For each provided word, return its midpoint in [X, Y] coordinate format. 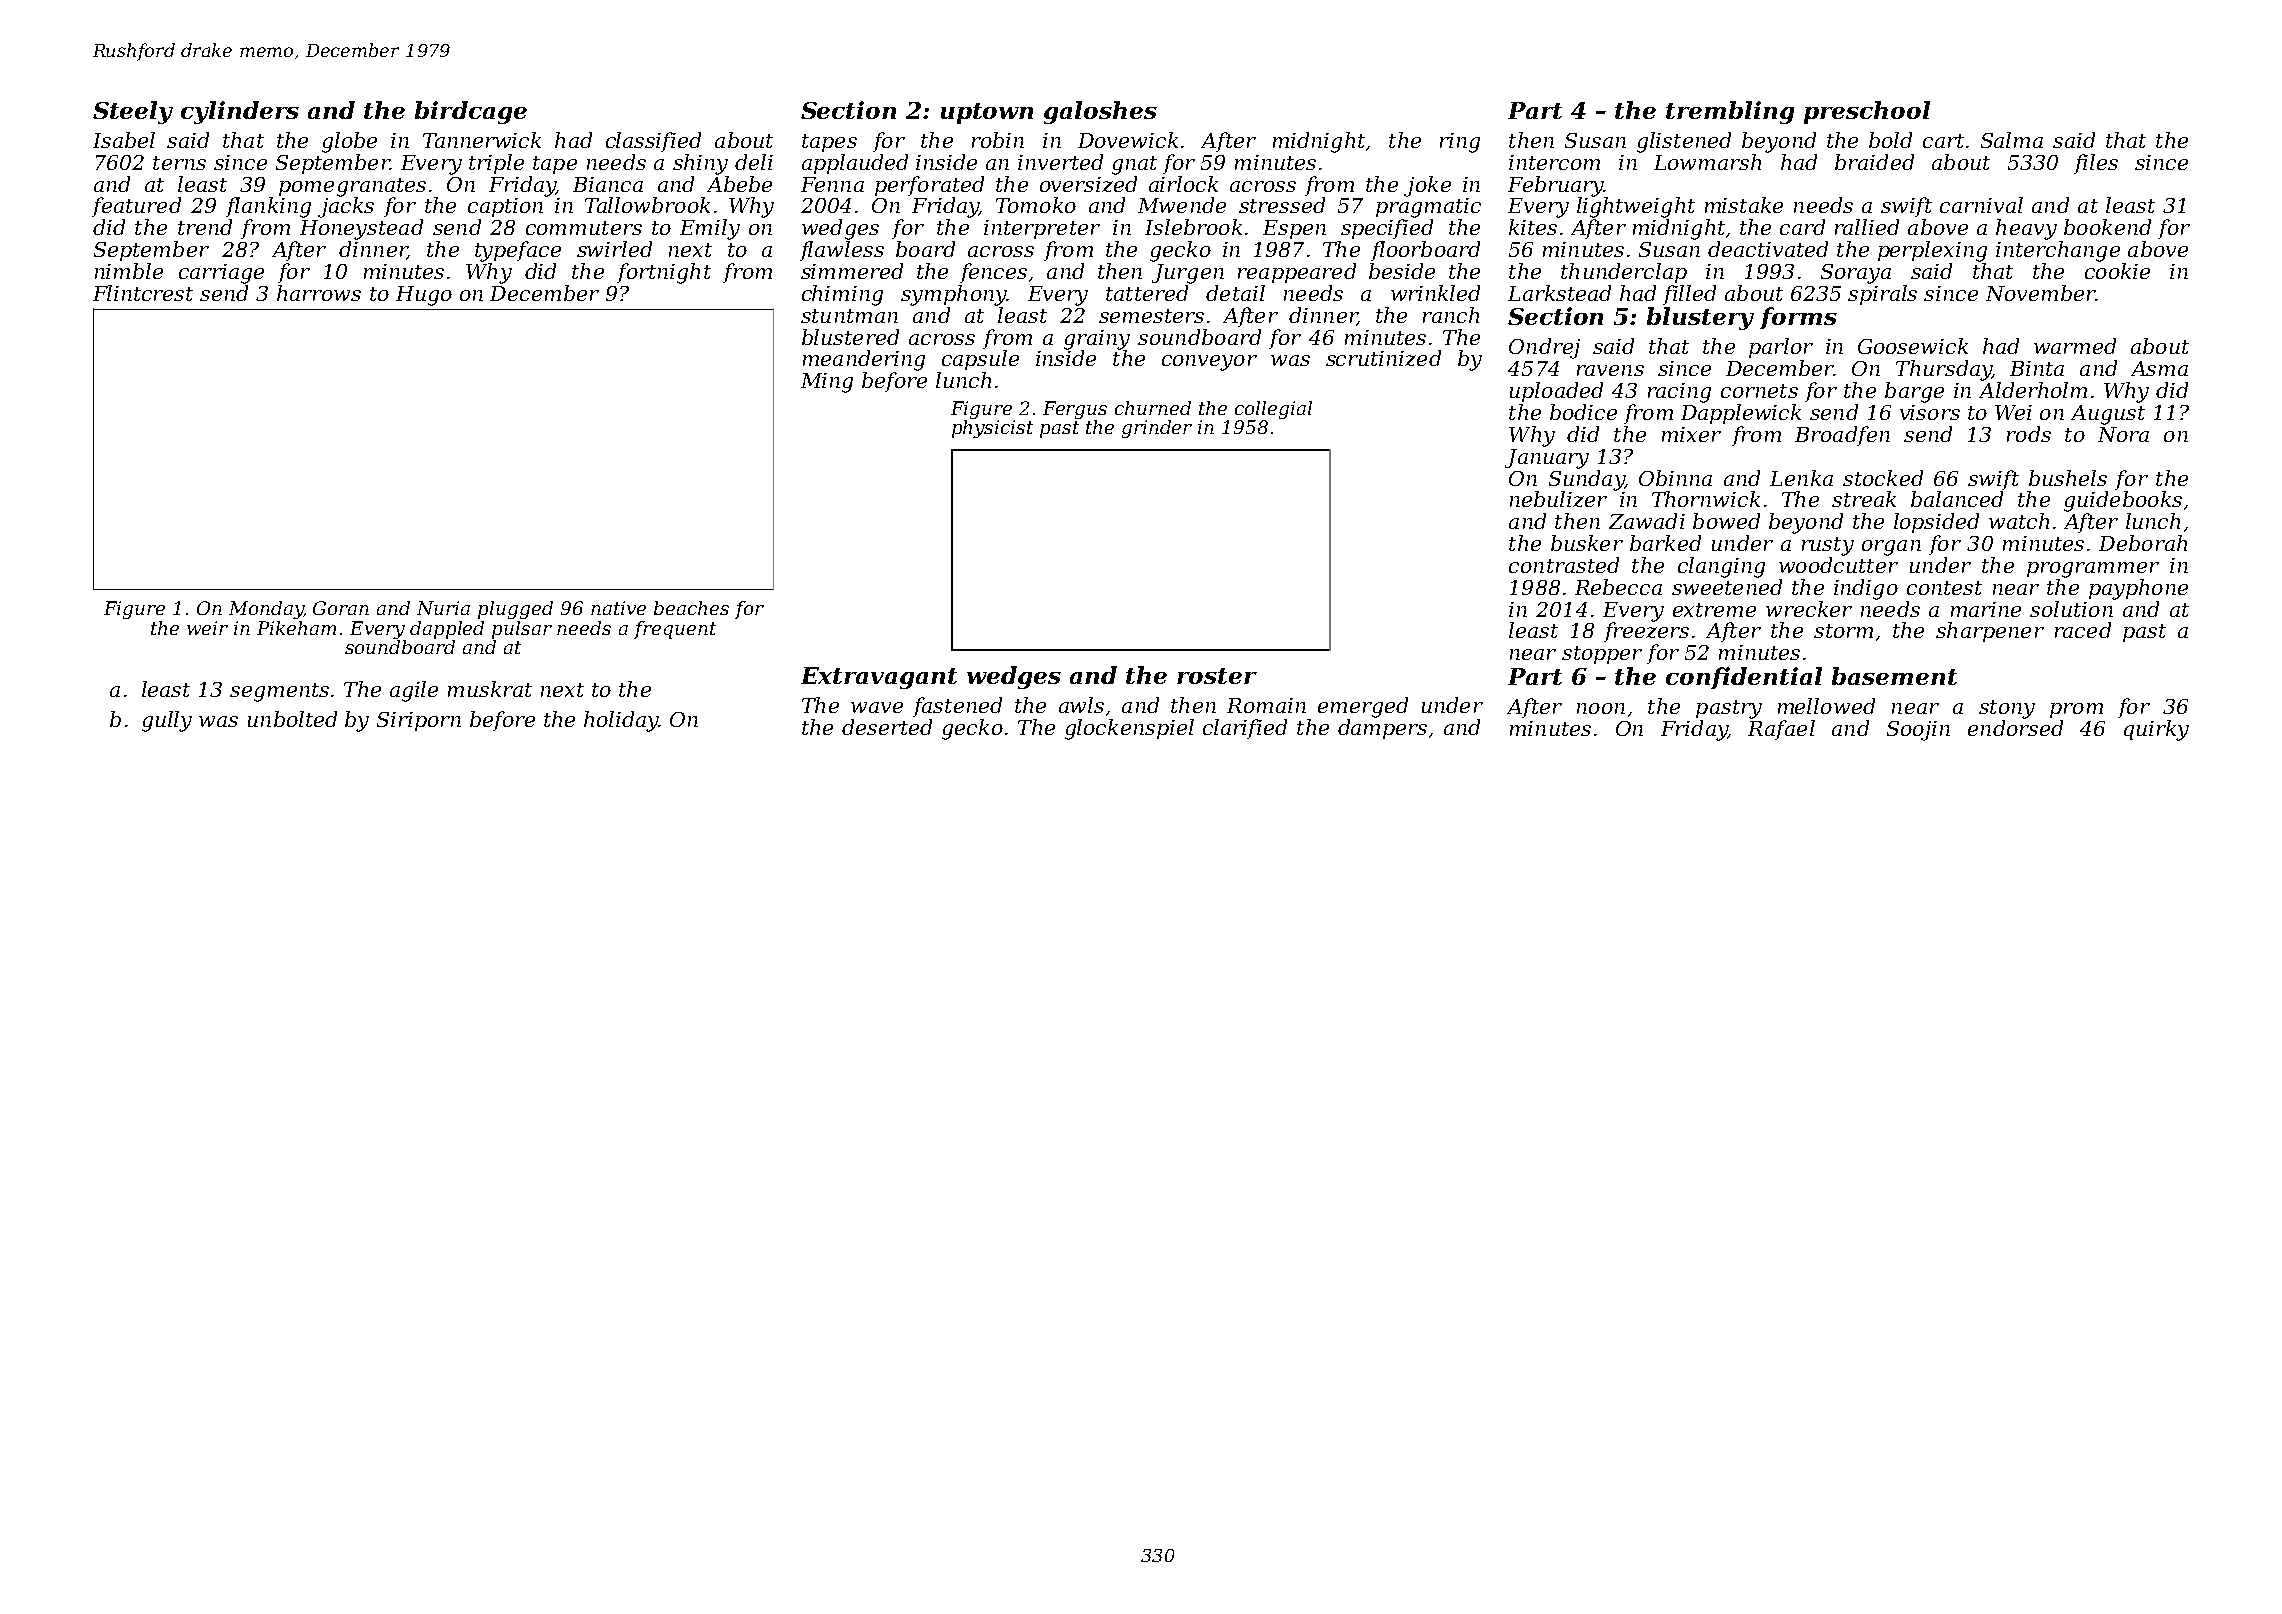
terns [179, 163]
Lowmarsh [1707, 162]
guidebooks [2123, 501]
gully [167, 721]
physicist [992, 429]
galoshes [1100, 112]
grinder [1157, 429]
